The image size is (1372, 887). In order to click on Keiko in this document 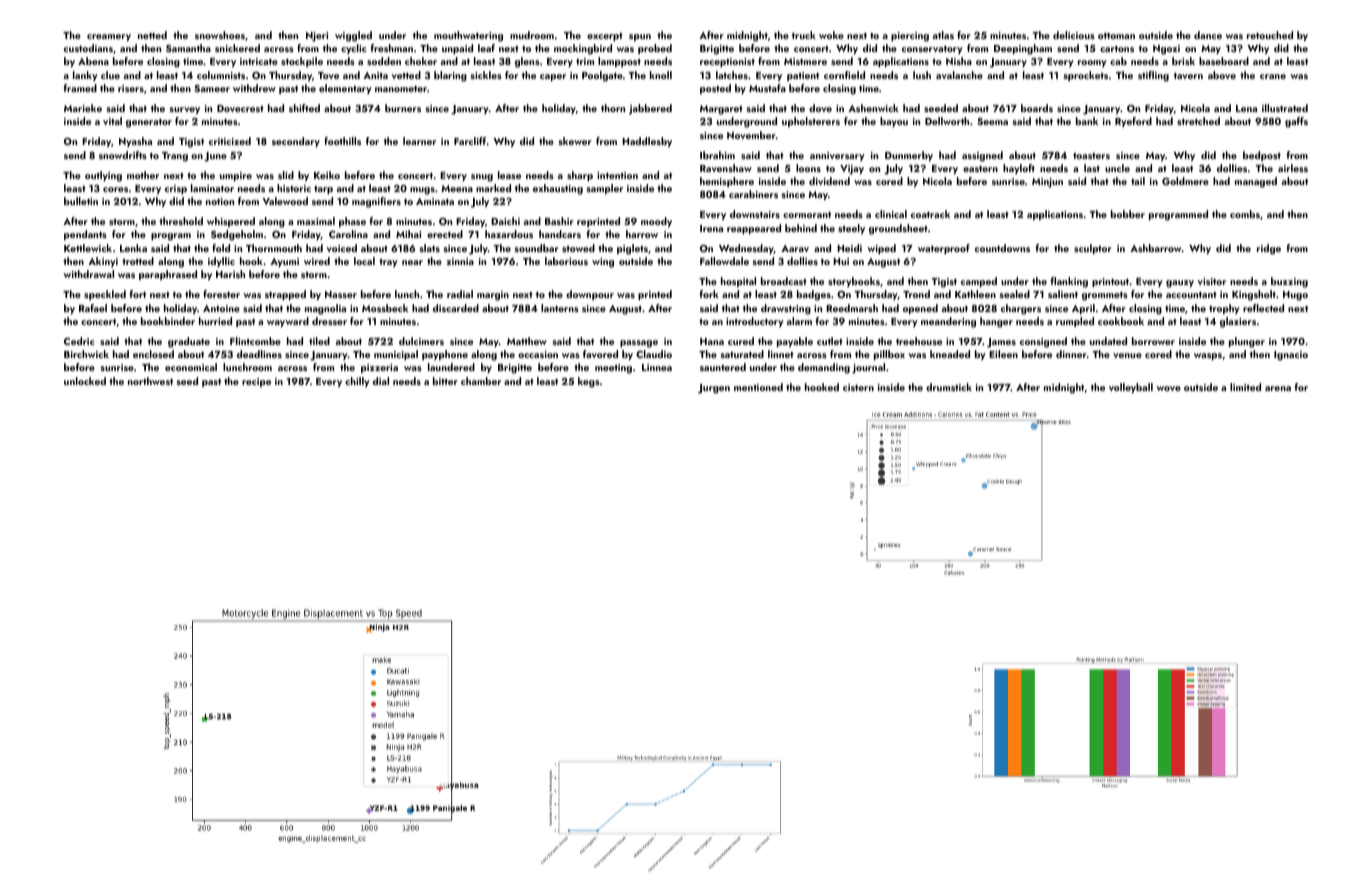, I will do `click(327, 175)`.
